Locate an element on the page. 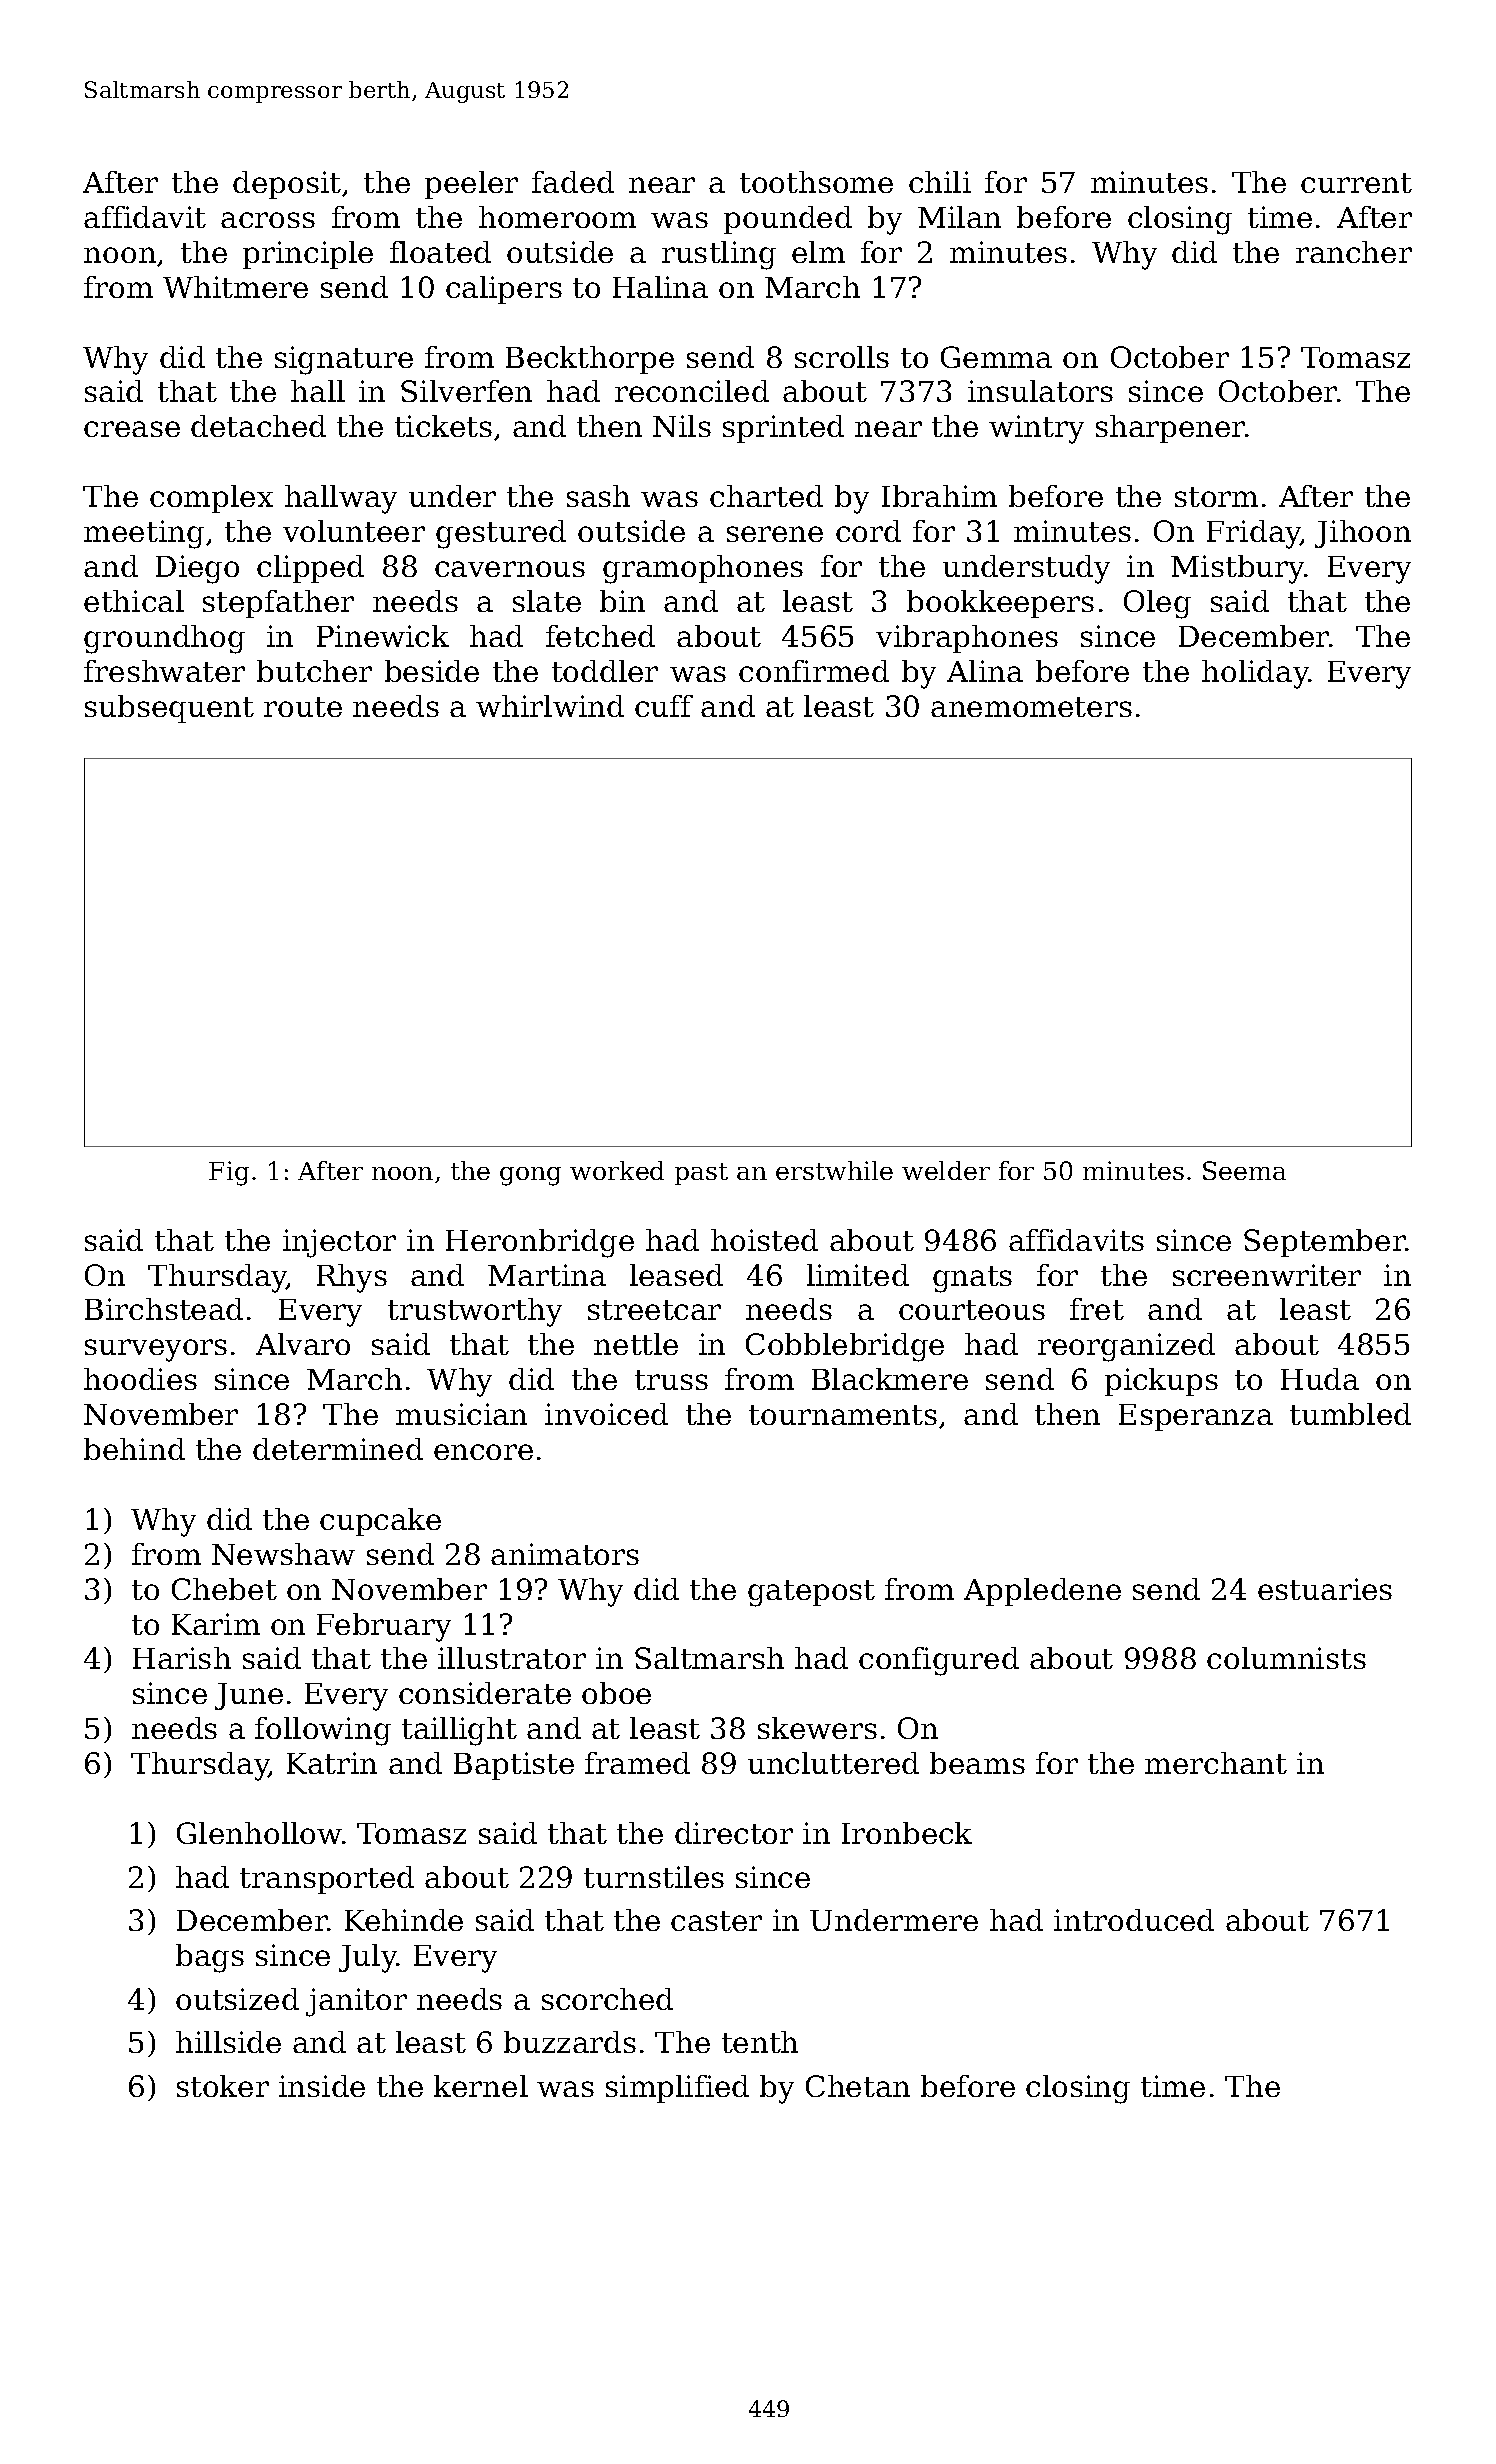 This document has width=1496, height=2464. columnists is located at coordinates (1286, 1658).
